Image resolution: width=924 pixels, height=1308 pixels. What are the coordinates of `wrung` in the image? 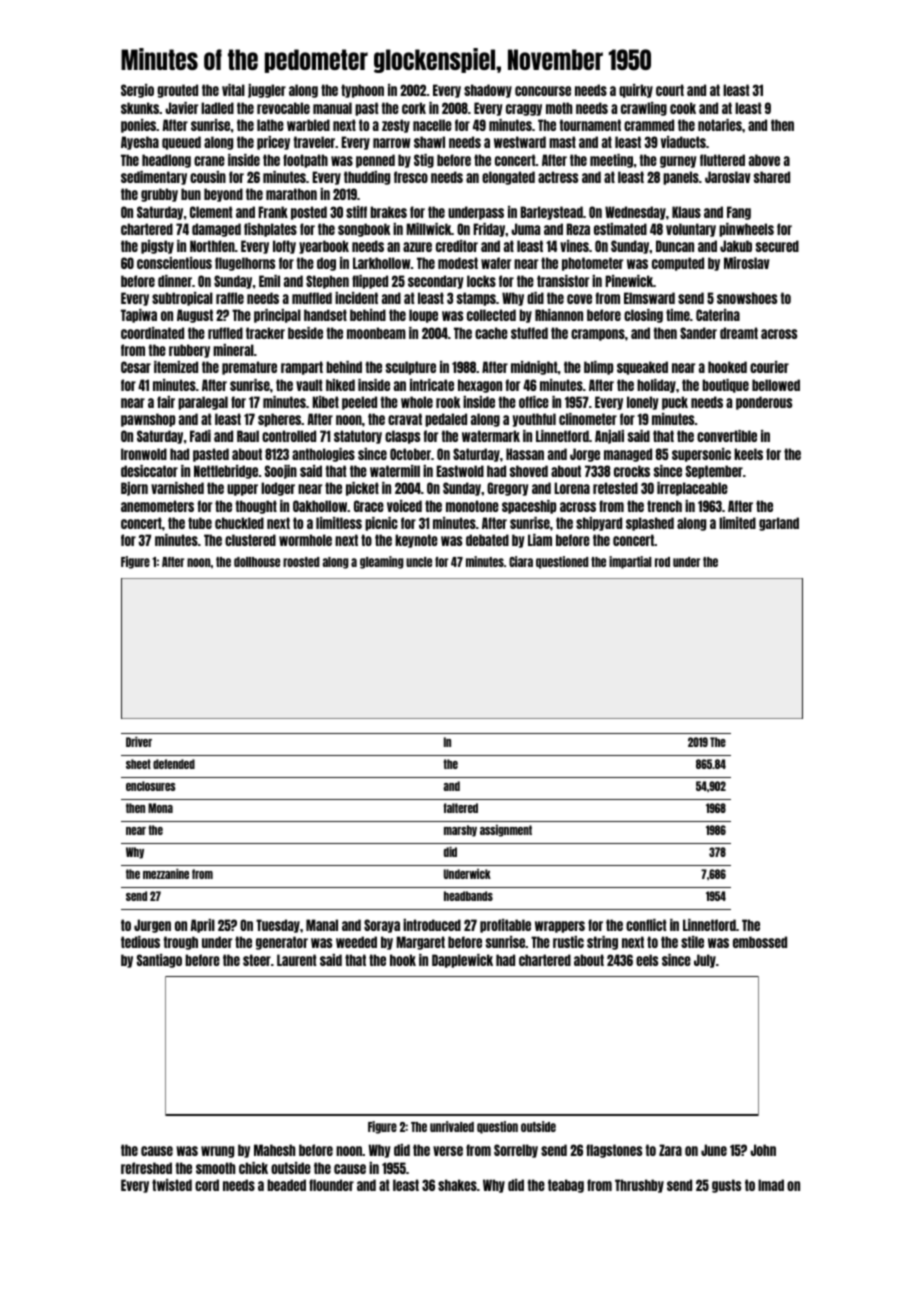 It's located at (217, 1152).
